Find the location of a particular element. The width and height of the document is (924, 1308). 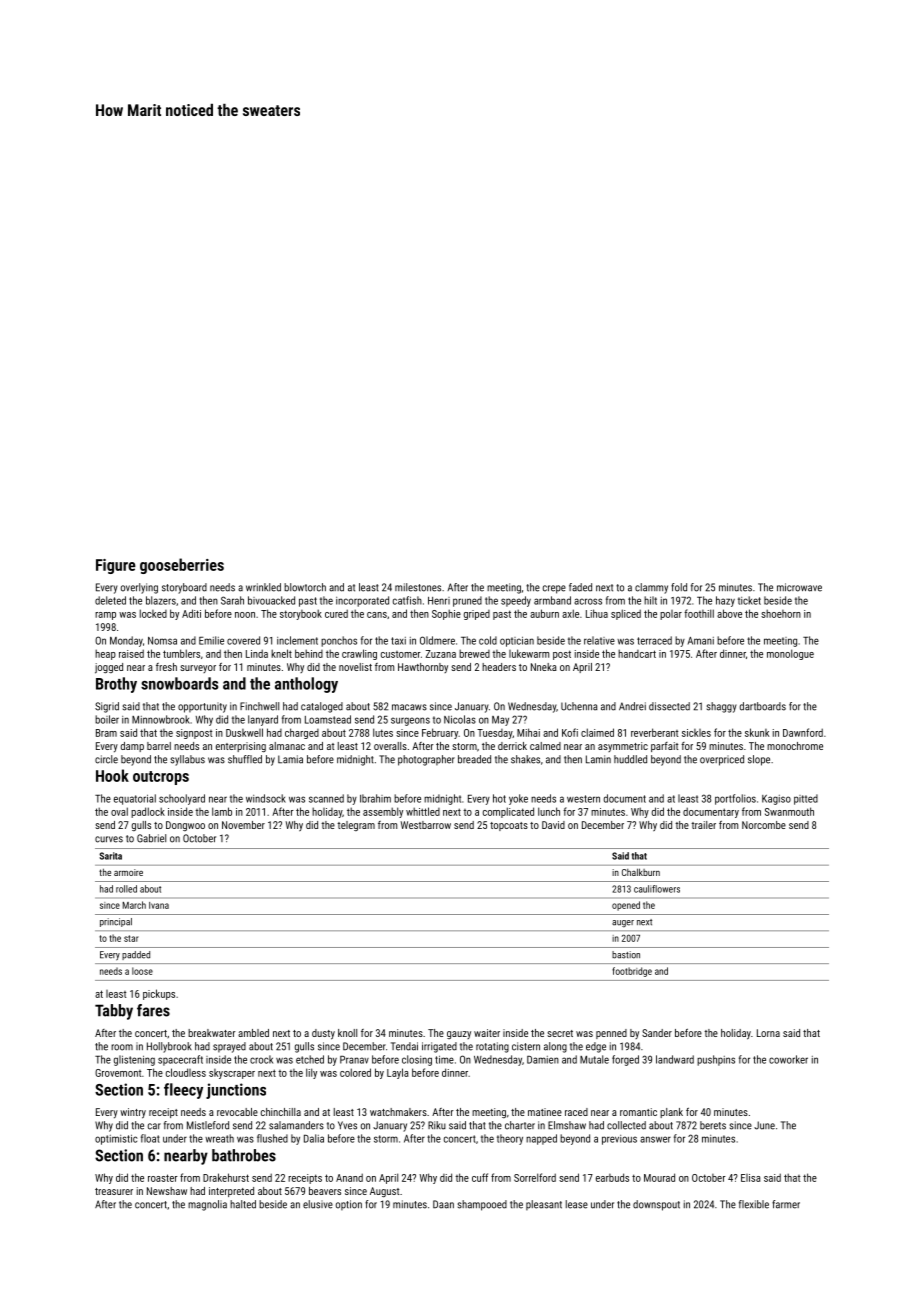

magnolia is located at coordinates (207, 1205).
